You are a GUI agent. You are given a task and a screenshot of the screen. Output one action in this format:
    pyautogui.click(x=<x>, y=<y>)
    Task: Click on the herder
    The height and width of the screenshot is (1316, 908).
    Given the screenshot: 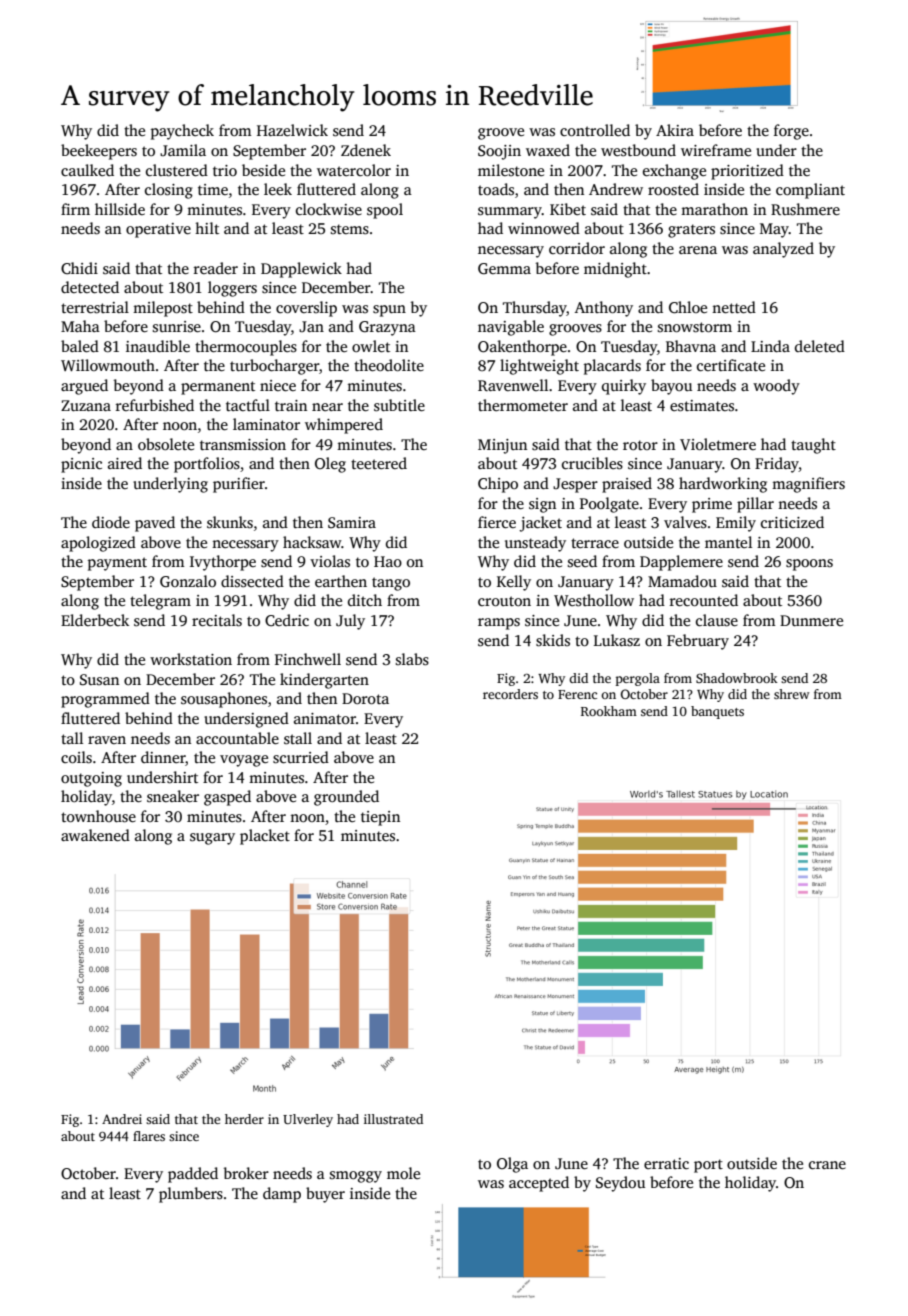 What is the action you would take?
    pyautogui.click(x=244, y=1119)
